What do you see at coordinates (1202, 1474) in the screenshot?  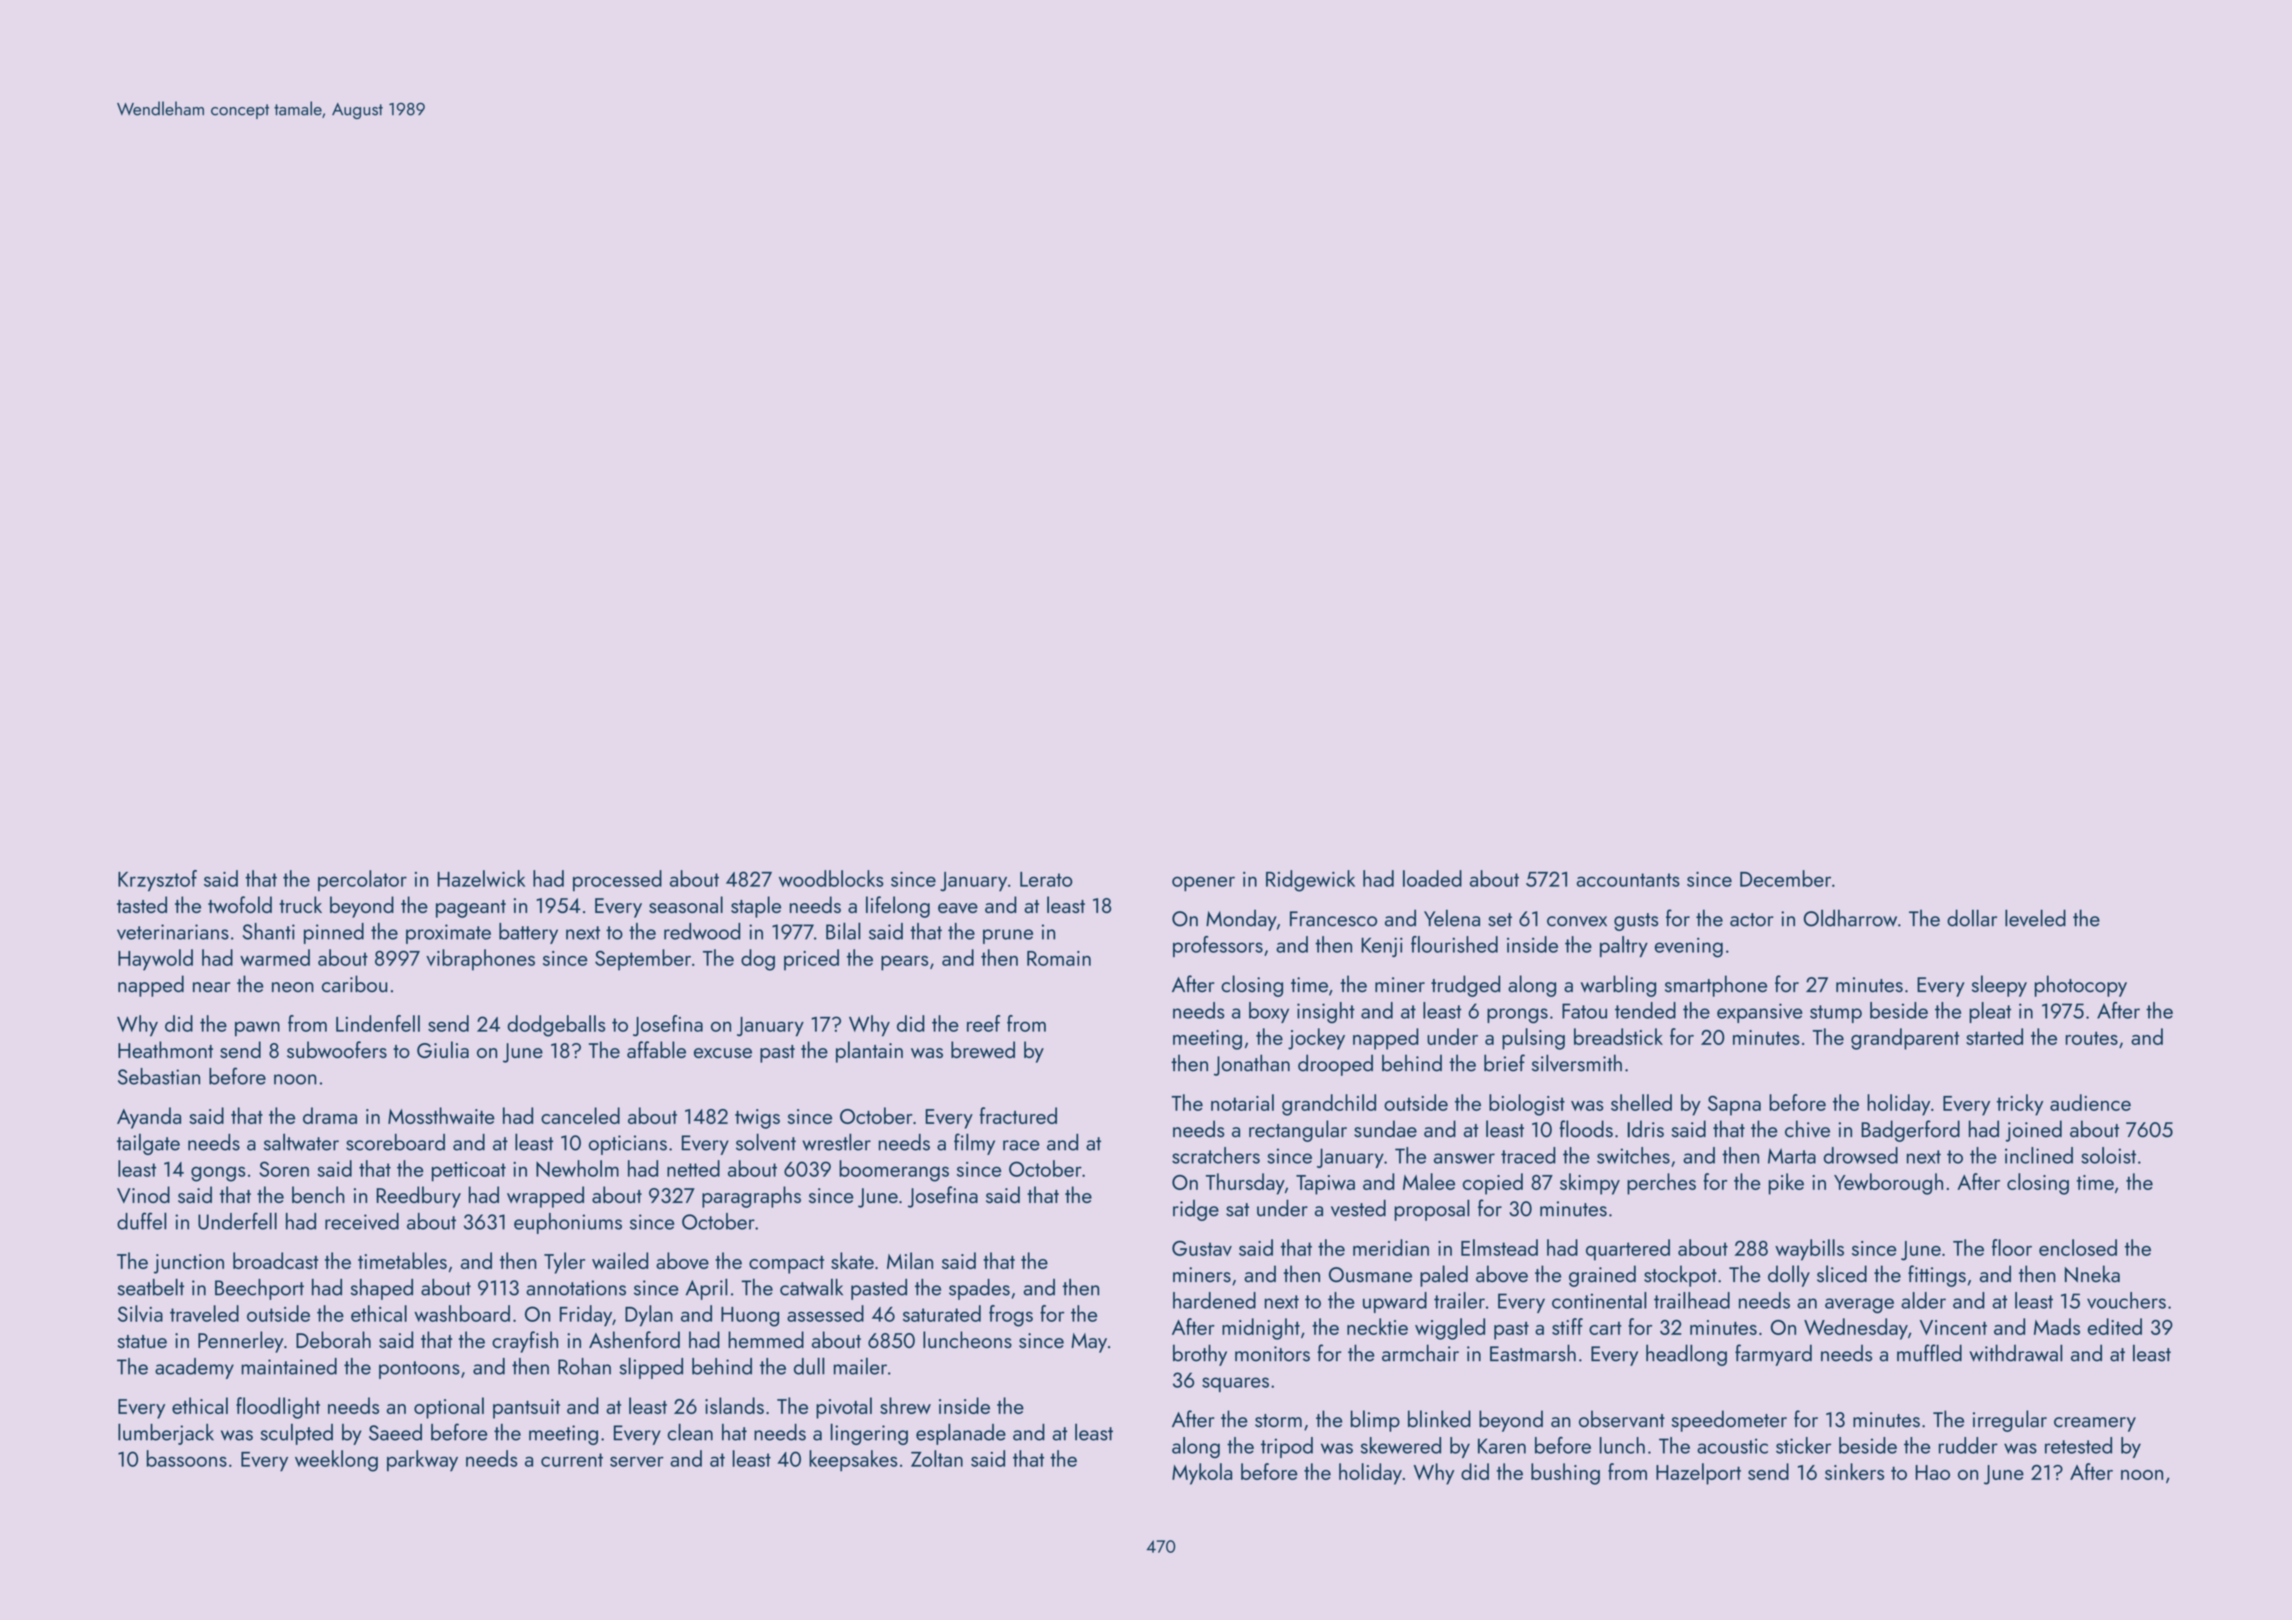 I see `Mykola` at bounding box center [1202, 1474].
